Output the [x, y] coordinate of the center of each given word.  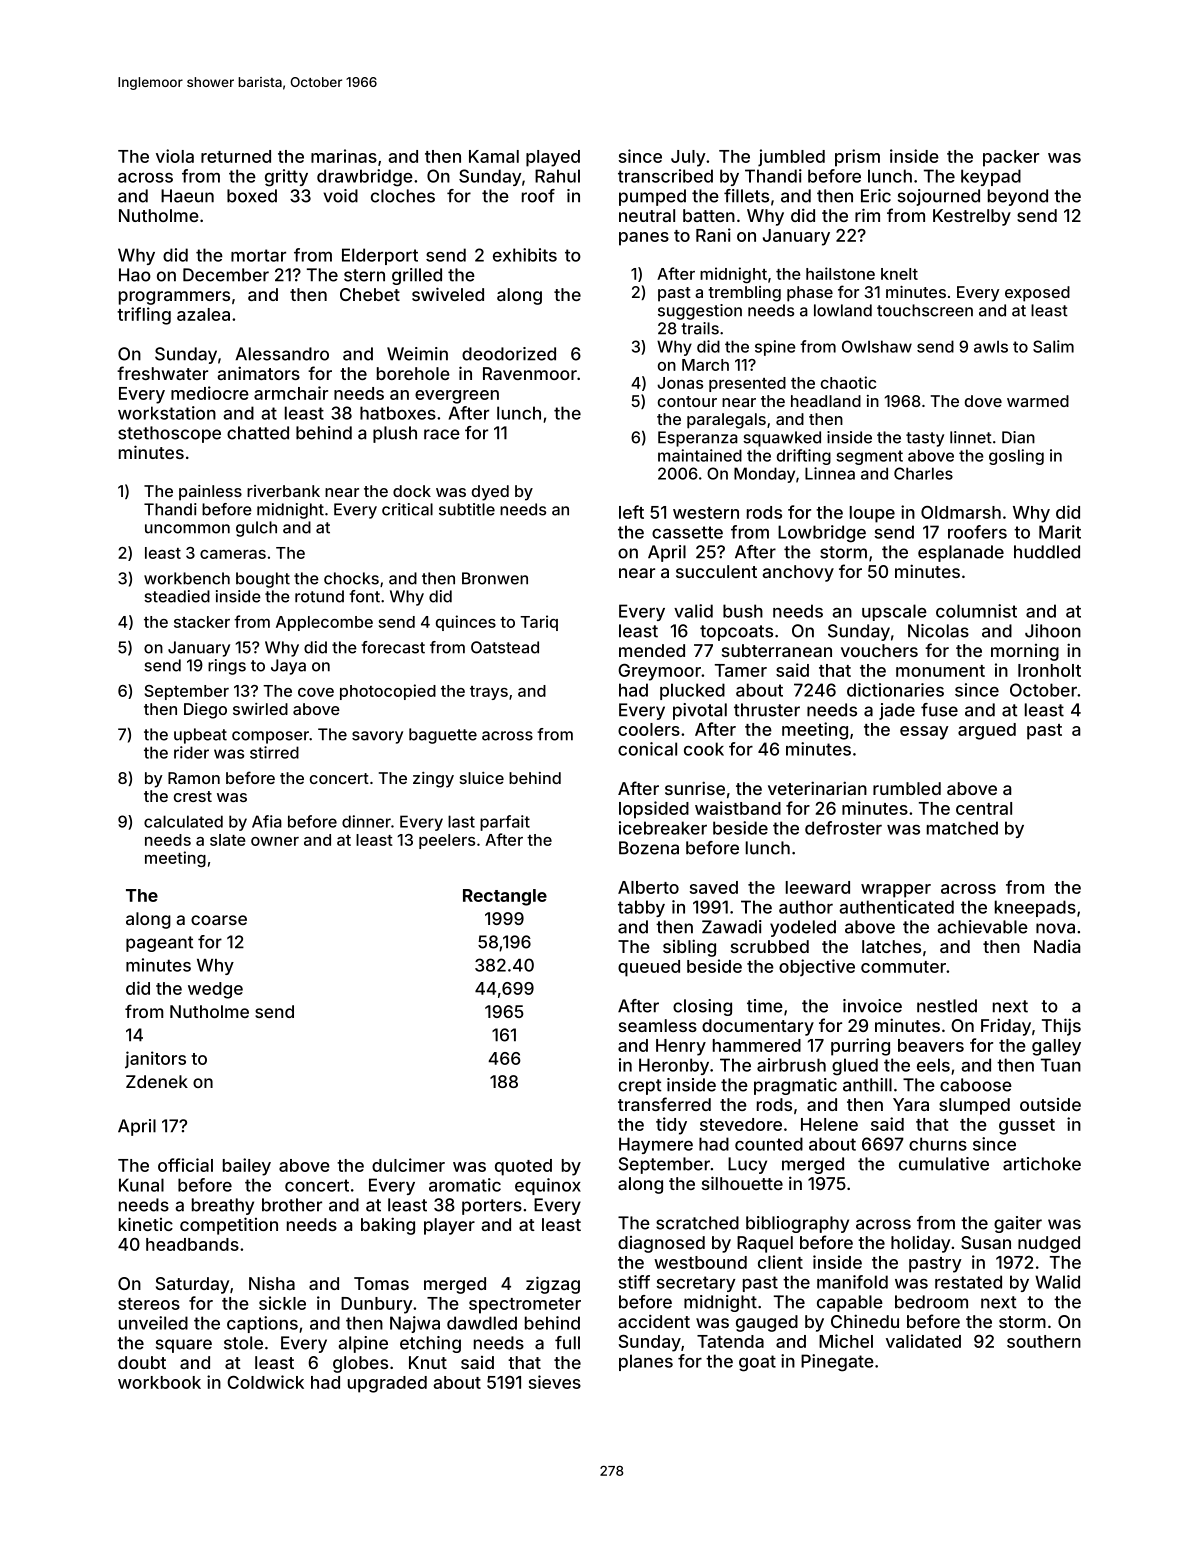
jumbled [791, 158]
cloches [403, 196]
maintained [700, 455]
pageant [159, 944]
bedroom [931, 1302]
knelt [899, 274]
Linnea [830, 473]
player [449, 1226]
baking [388, 1226]
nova [1055, 928]
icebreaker [663, 828]
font [364, 596]
